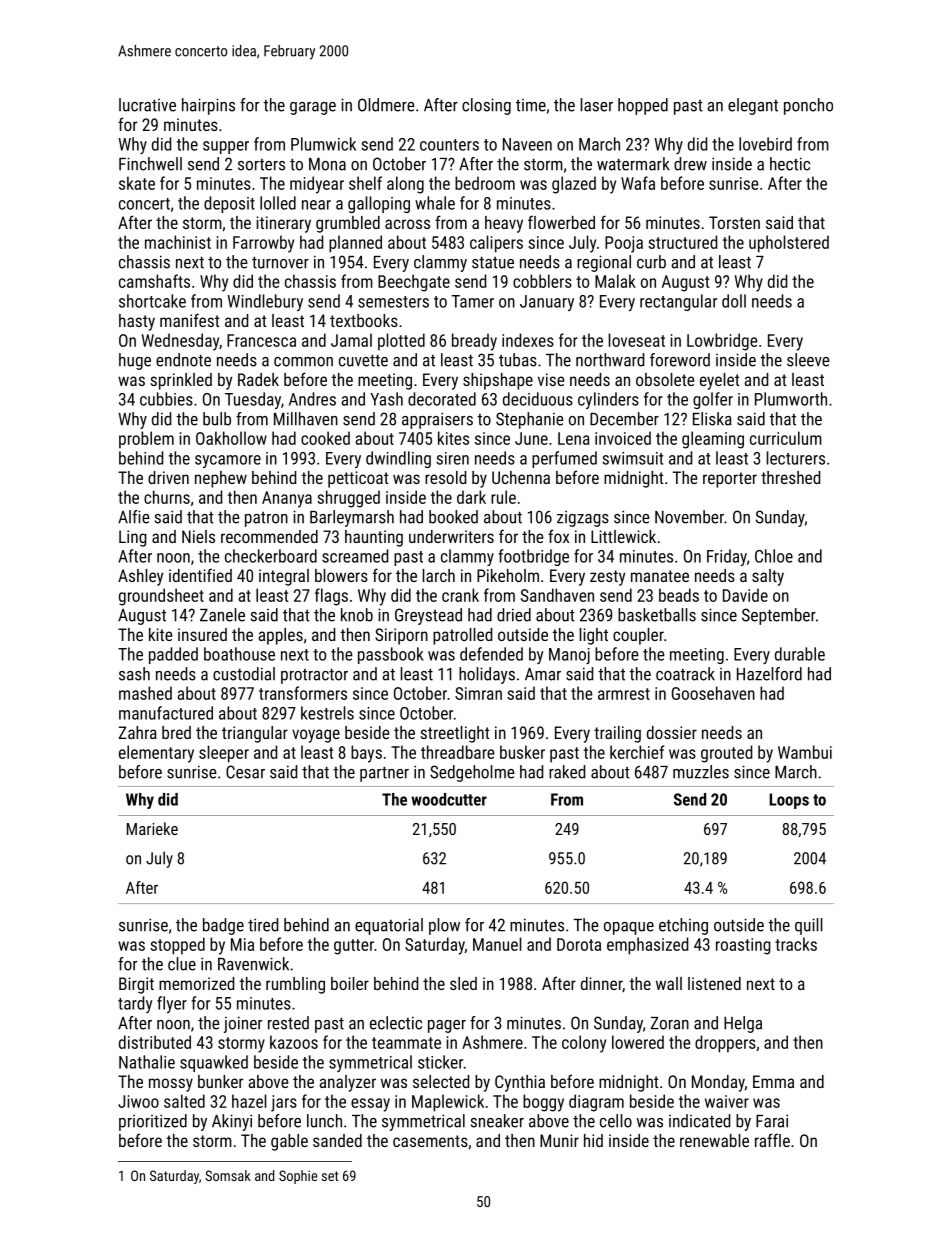 The width and height of the page is (952, 1233). Describe the element at coordinates (808, 106) in the page. I see `poncho` at that location.
